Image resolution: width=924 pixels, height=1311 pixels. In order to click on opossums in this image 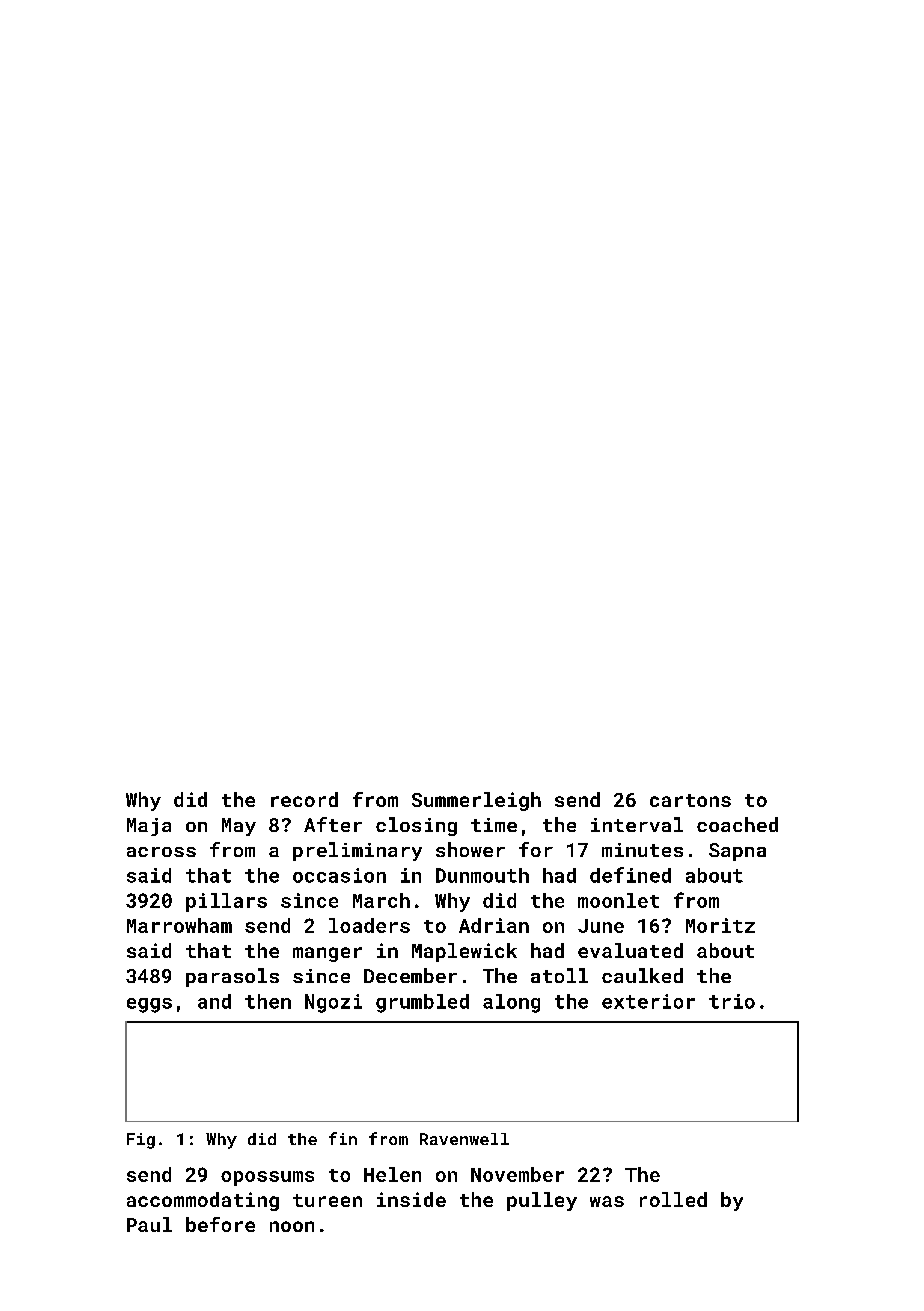, I will do `click(267, 1178)`.
